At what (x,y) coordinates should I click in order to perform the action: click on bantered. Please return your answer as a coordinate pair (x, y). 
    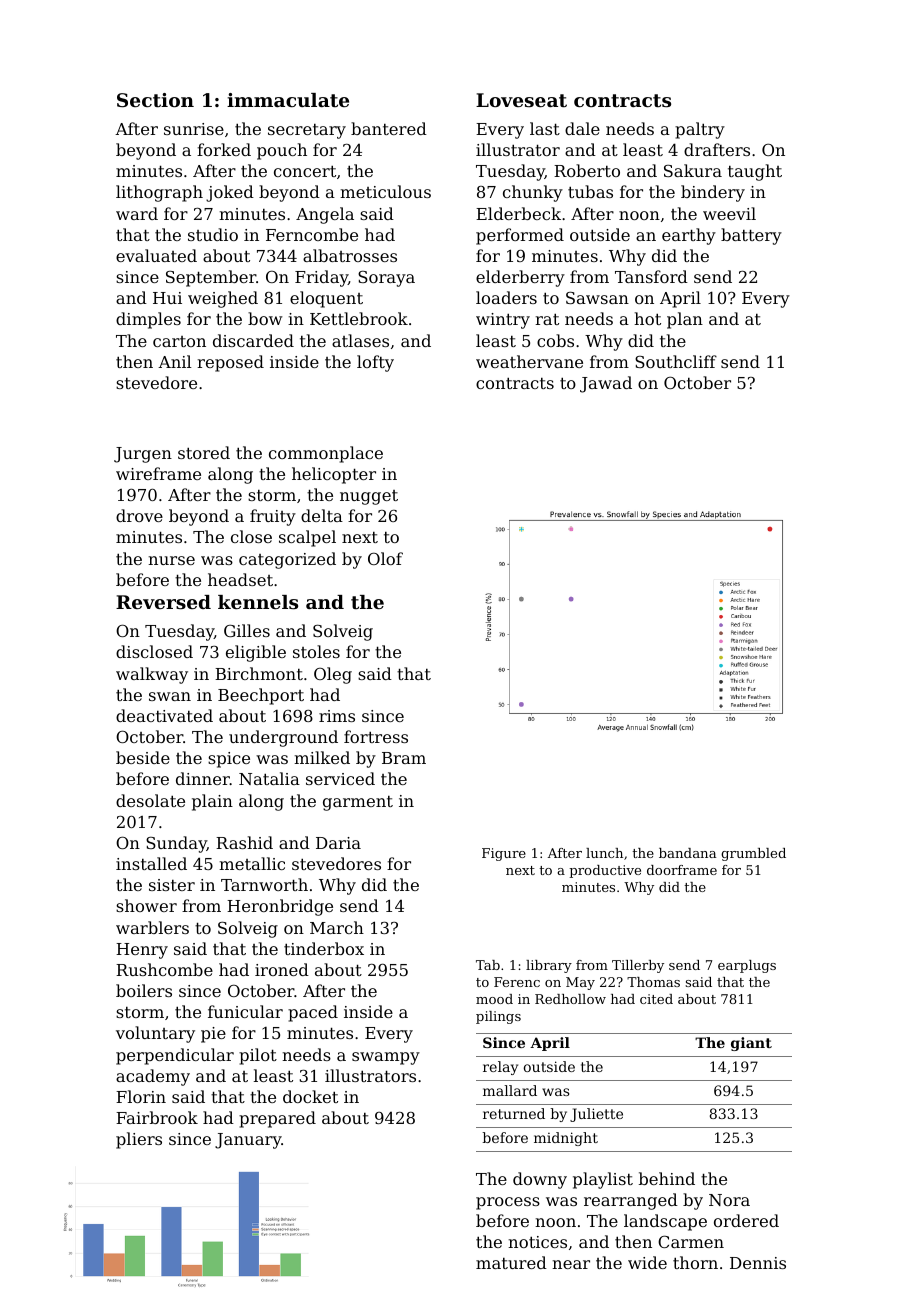
    Looking at the image, I should click on (389, 128).
